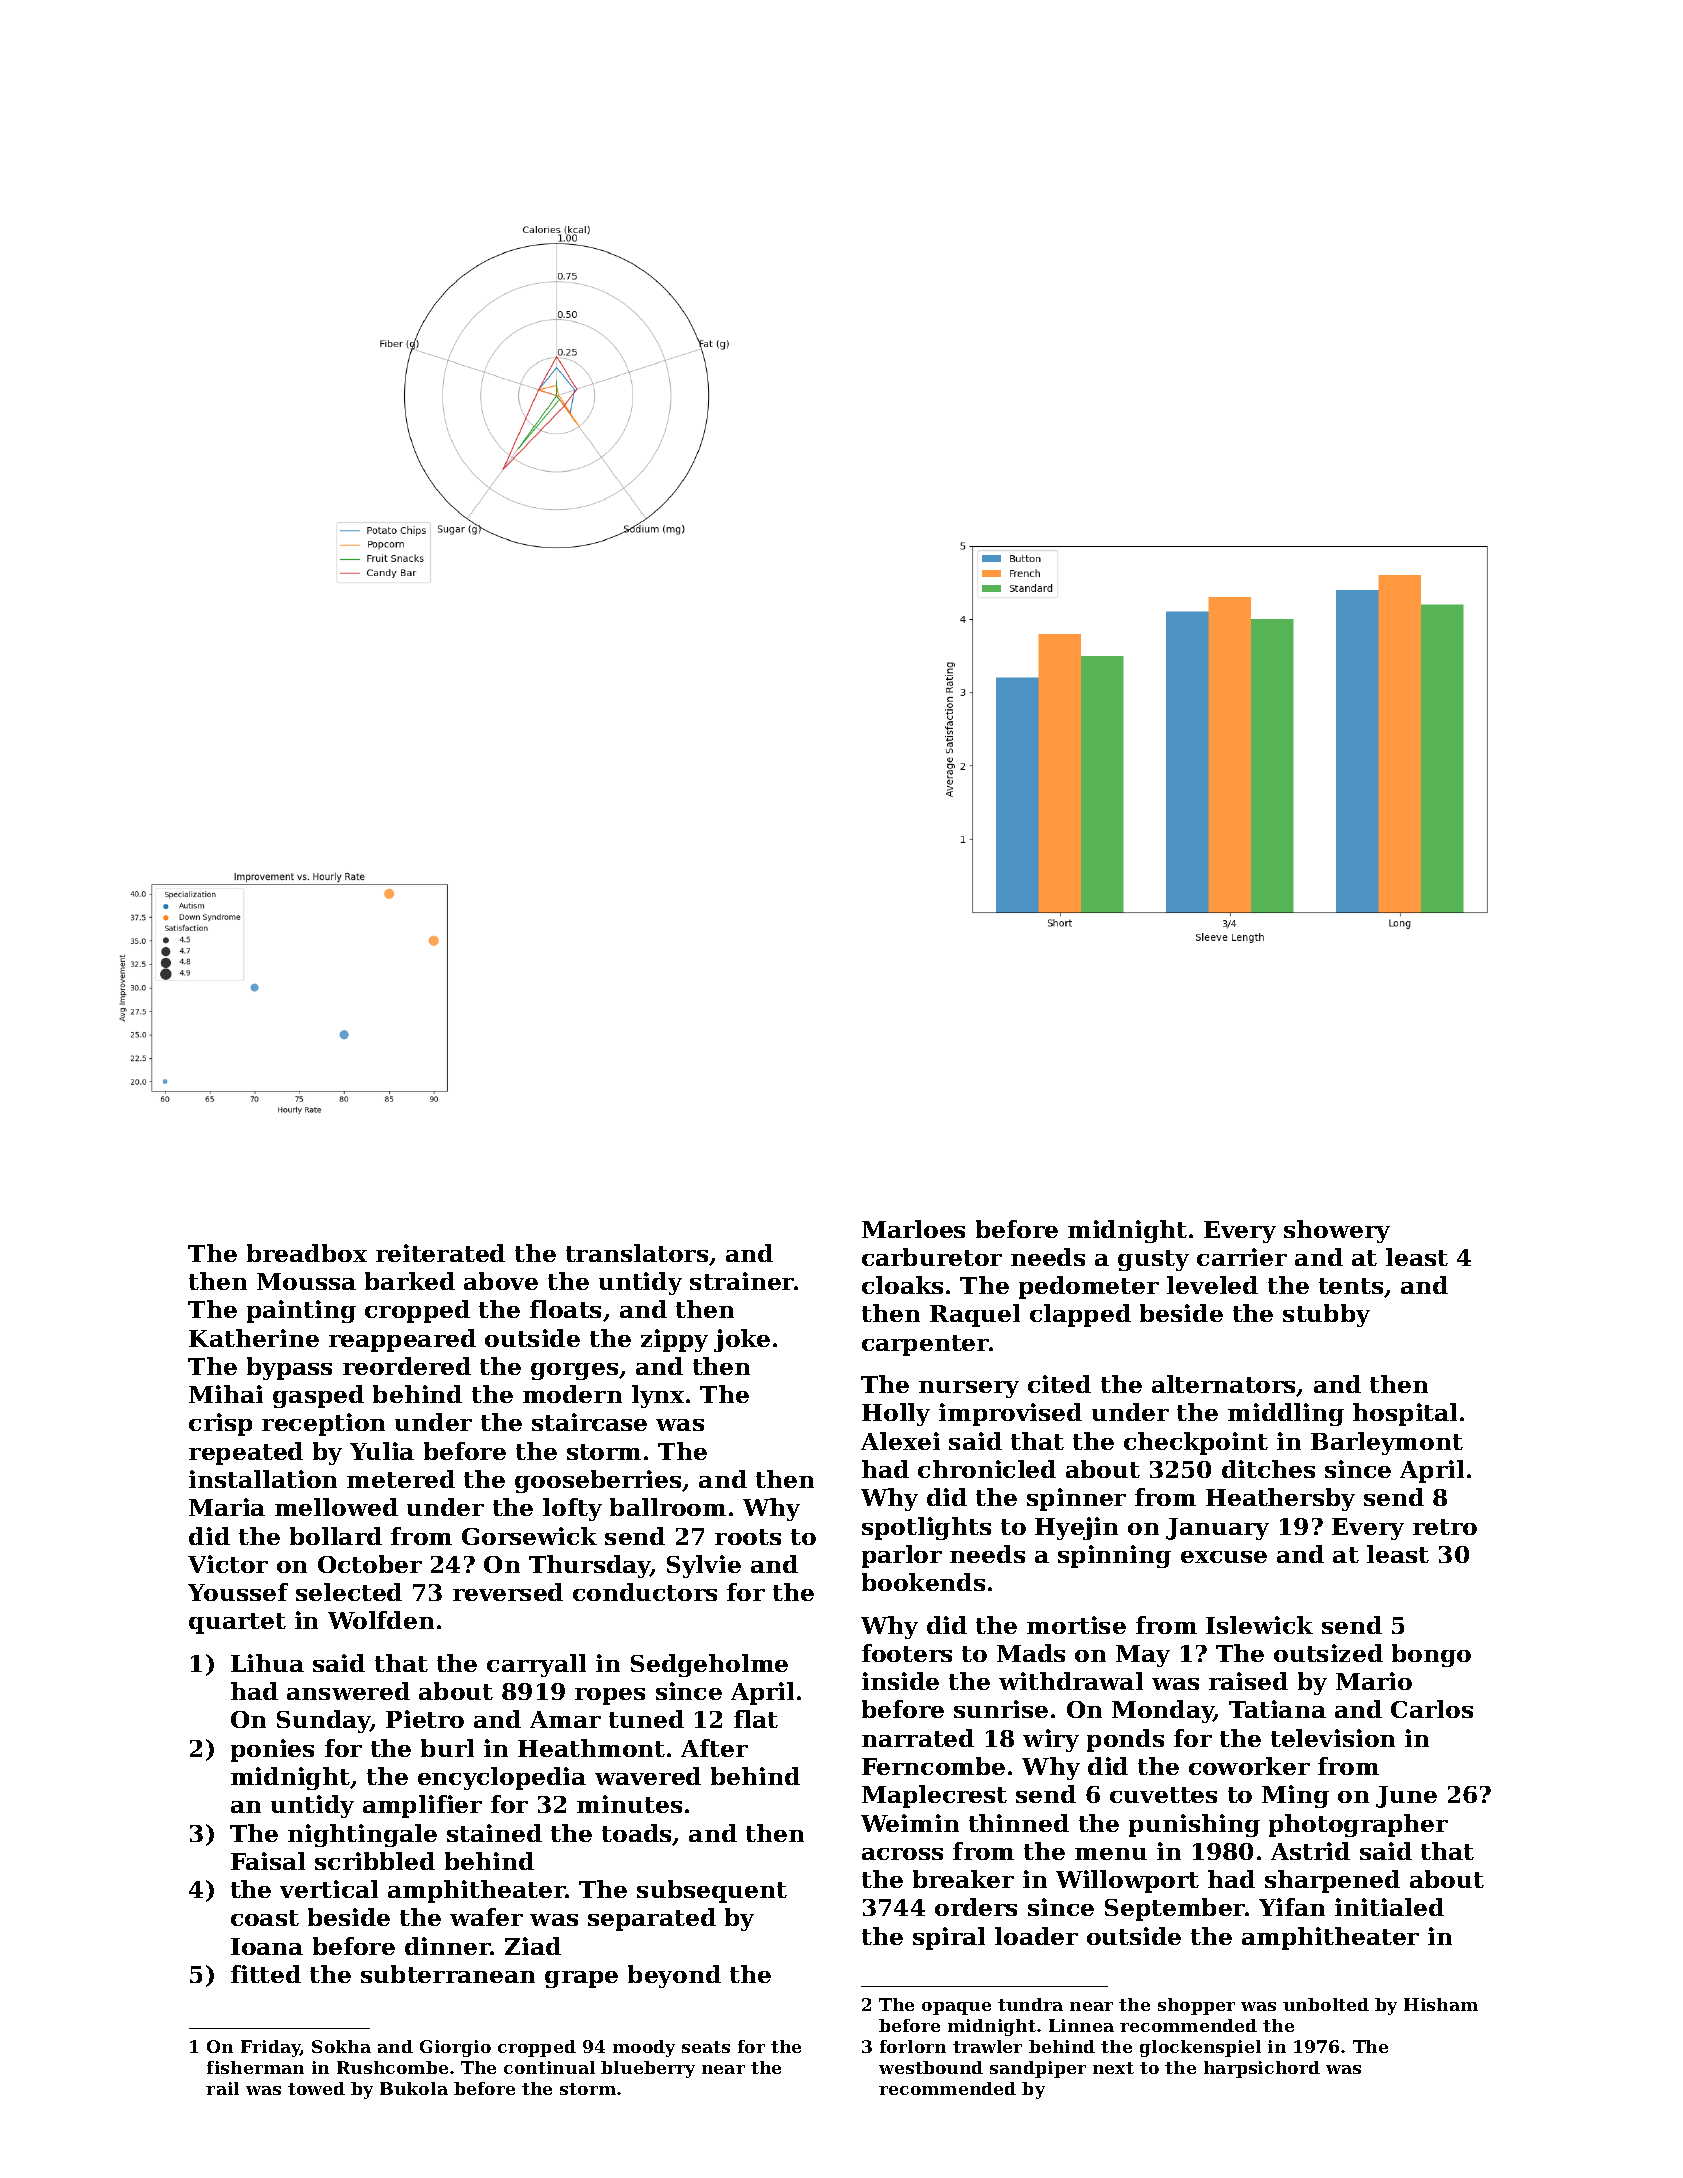  Describe the element at coordinates (1326, 1315) in the image. I see `stubby` at that location.
